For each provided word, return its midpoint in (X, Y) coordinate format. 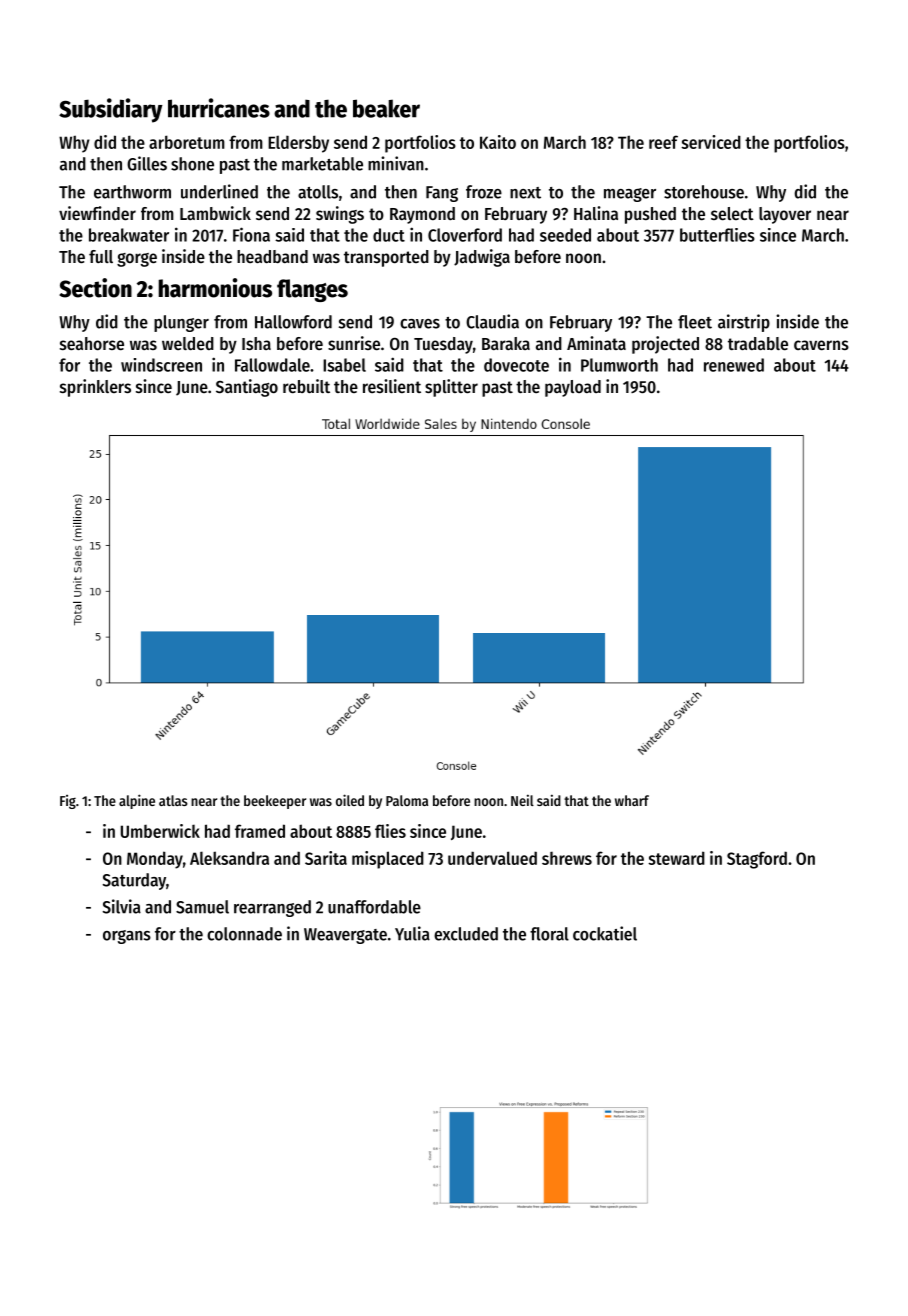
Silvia (122, 906)
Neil (522, 800)
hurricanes (219, 108)
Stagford (757, 860)
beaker (386, 108)
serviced (711, 142)
